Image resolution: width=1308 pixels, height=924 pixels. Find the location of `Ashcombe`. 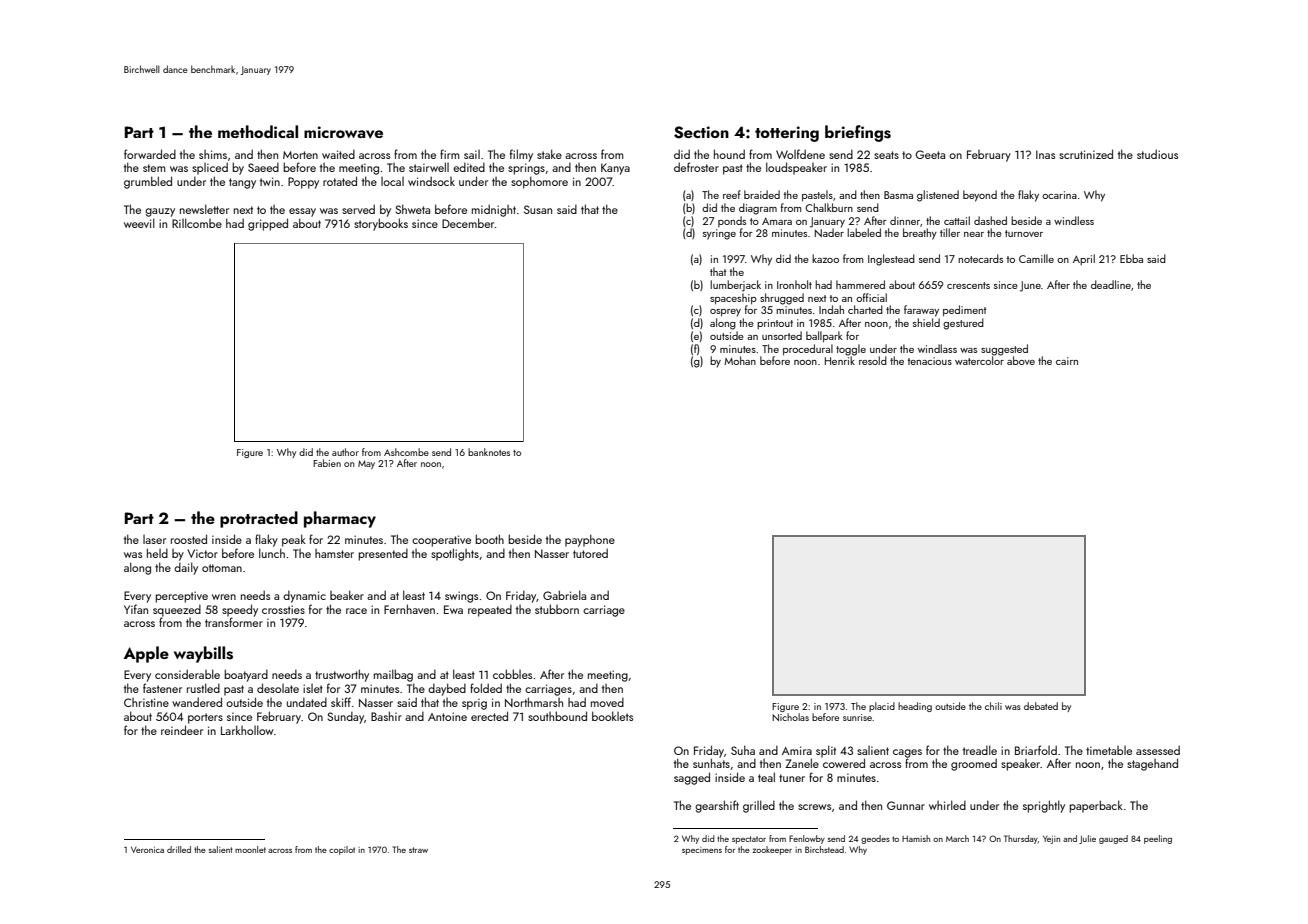

Ashcombe is located at coordinates (406, 452).
